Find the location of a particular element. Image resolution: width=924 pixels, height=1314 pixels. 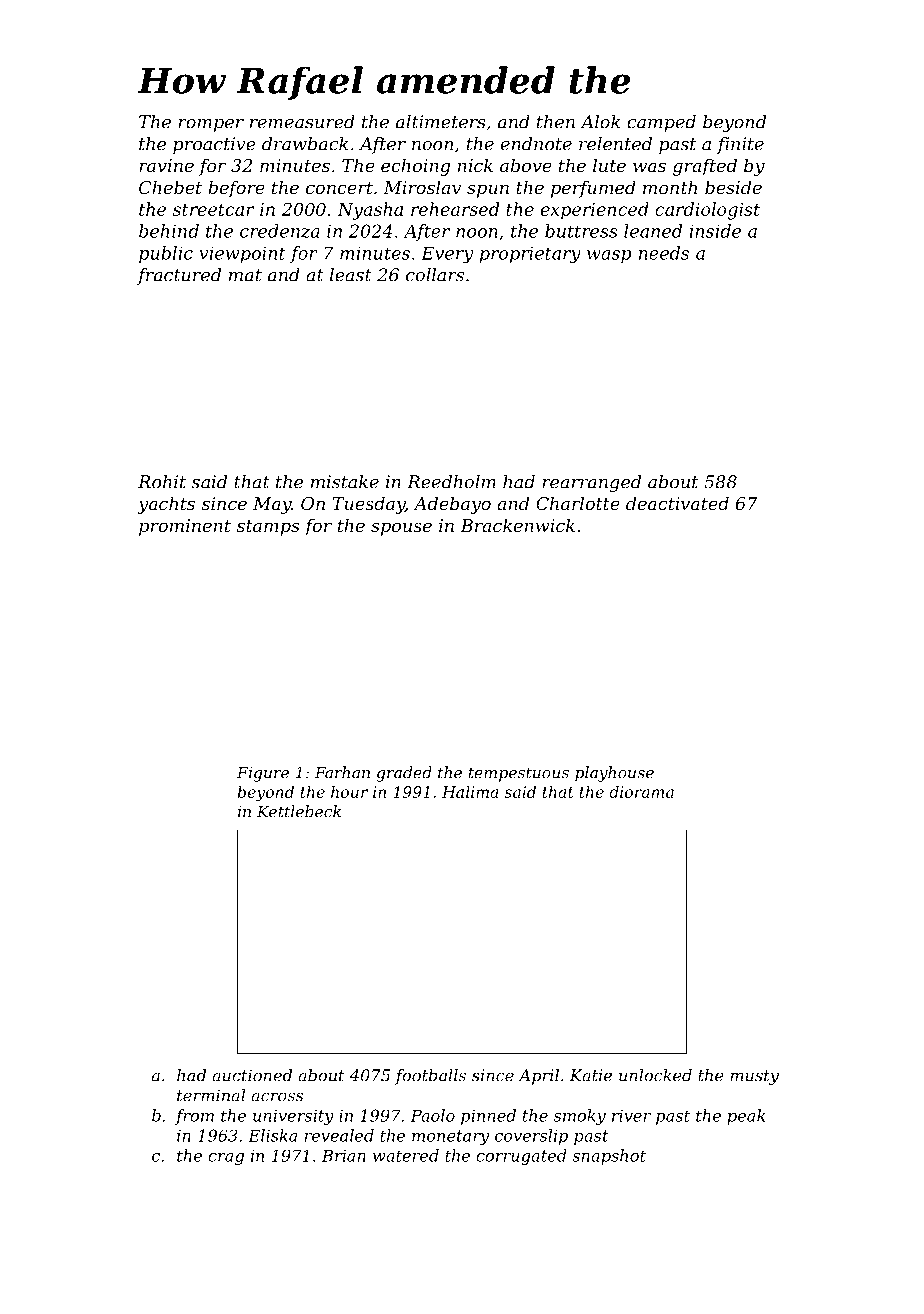

terminal is located at coordinates (211, 1095).
